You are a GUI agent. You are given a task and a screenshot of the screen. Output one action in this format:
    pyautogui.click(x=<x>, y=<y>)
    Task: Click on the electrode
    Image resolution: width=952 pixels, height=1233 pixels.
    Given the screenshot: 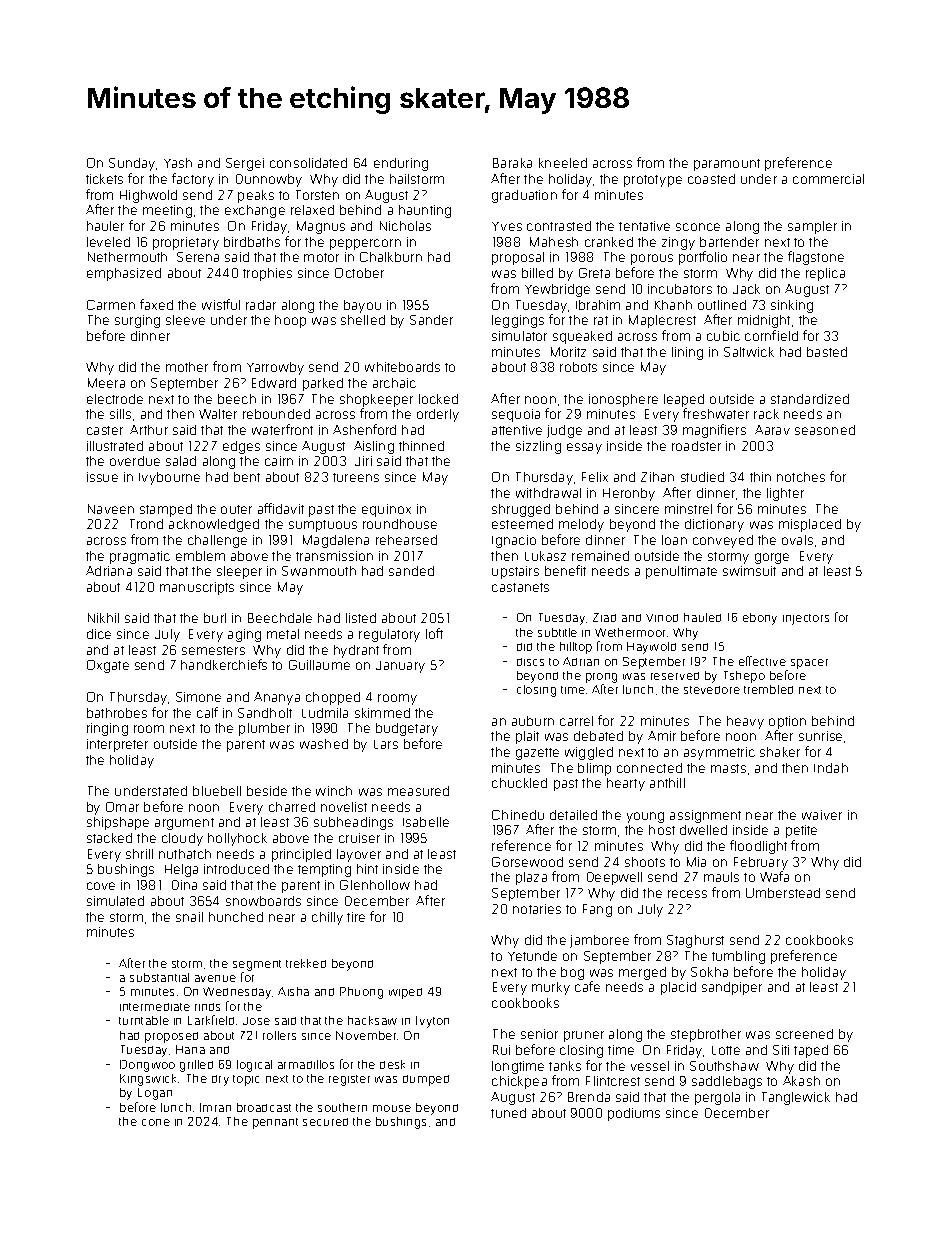 What is the action you would take?
    pyautogui.click(x=115, y=399)
